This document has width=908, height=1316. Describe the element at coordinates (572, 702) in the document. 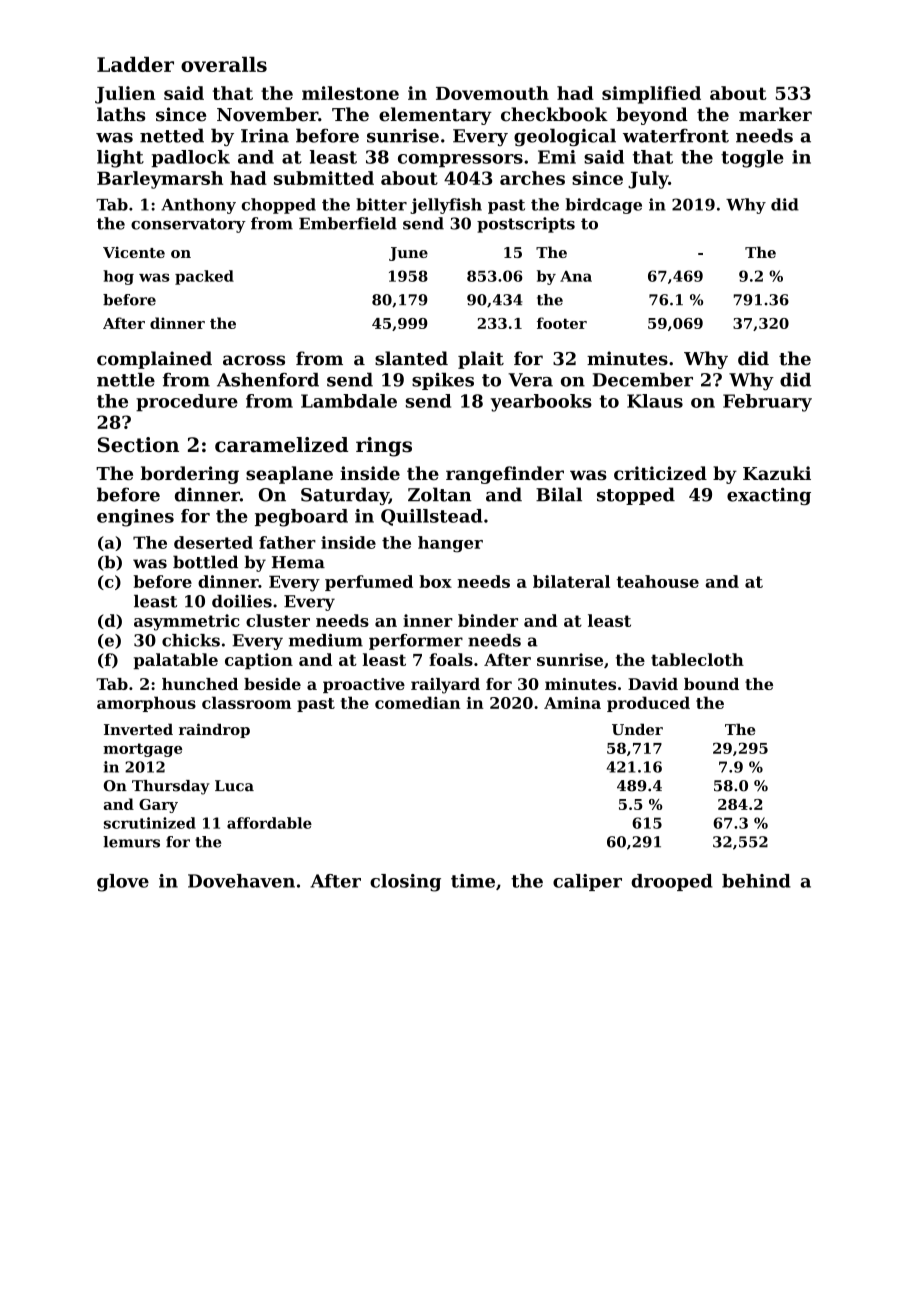

I see `Amina` at that location.
